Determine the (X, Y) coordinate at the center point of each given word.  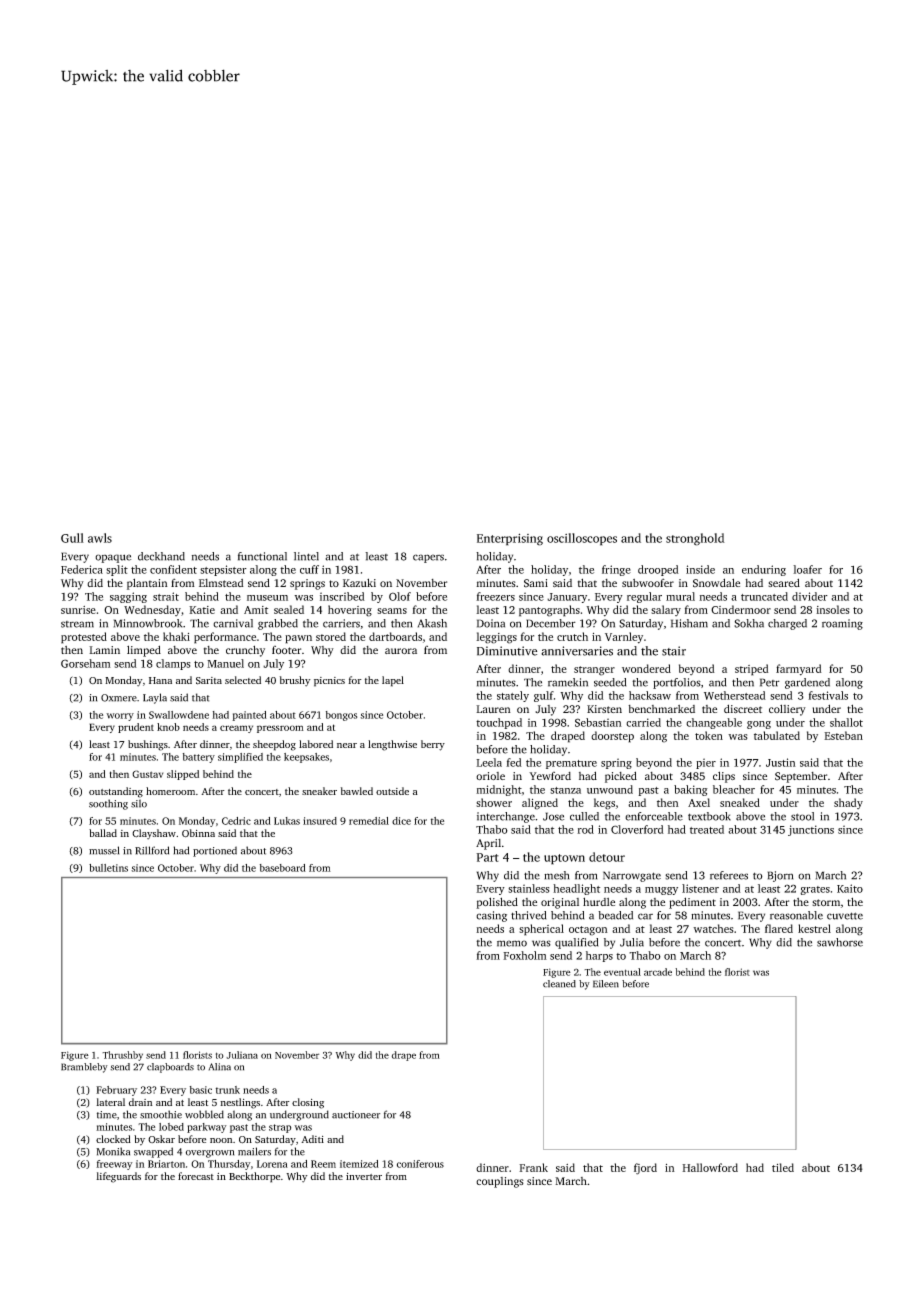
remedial (369, 821)
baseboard (283, 868)
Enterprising (510, 539)
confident (173, 569)
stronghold (695, 539)
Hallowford (710, 1167)
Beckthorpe (254, 1177)
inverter (364, 1176)
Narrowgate (632, 876)
